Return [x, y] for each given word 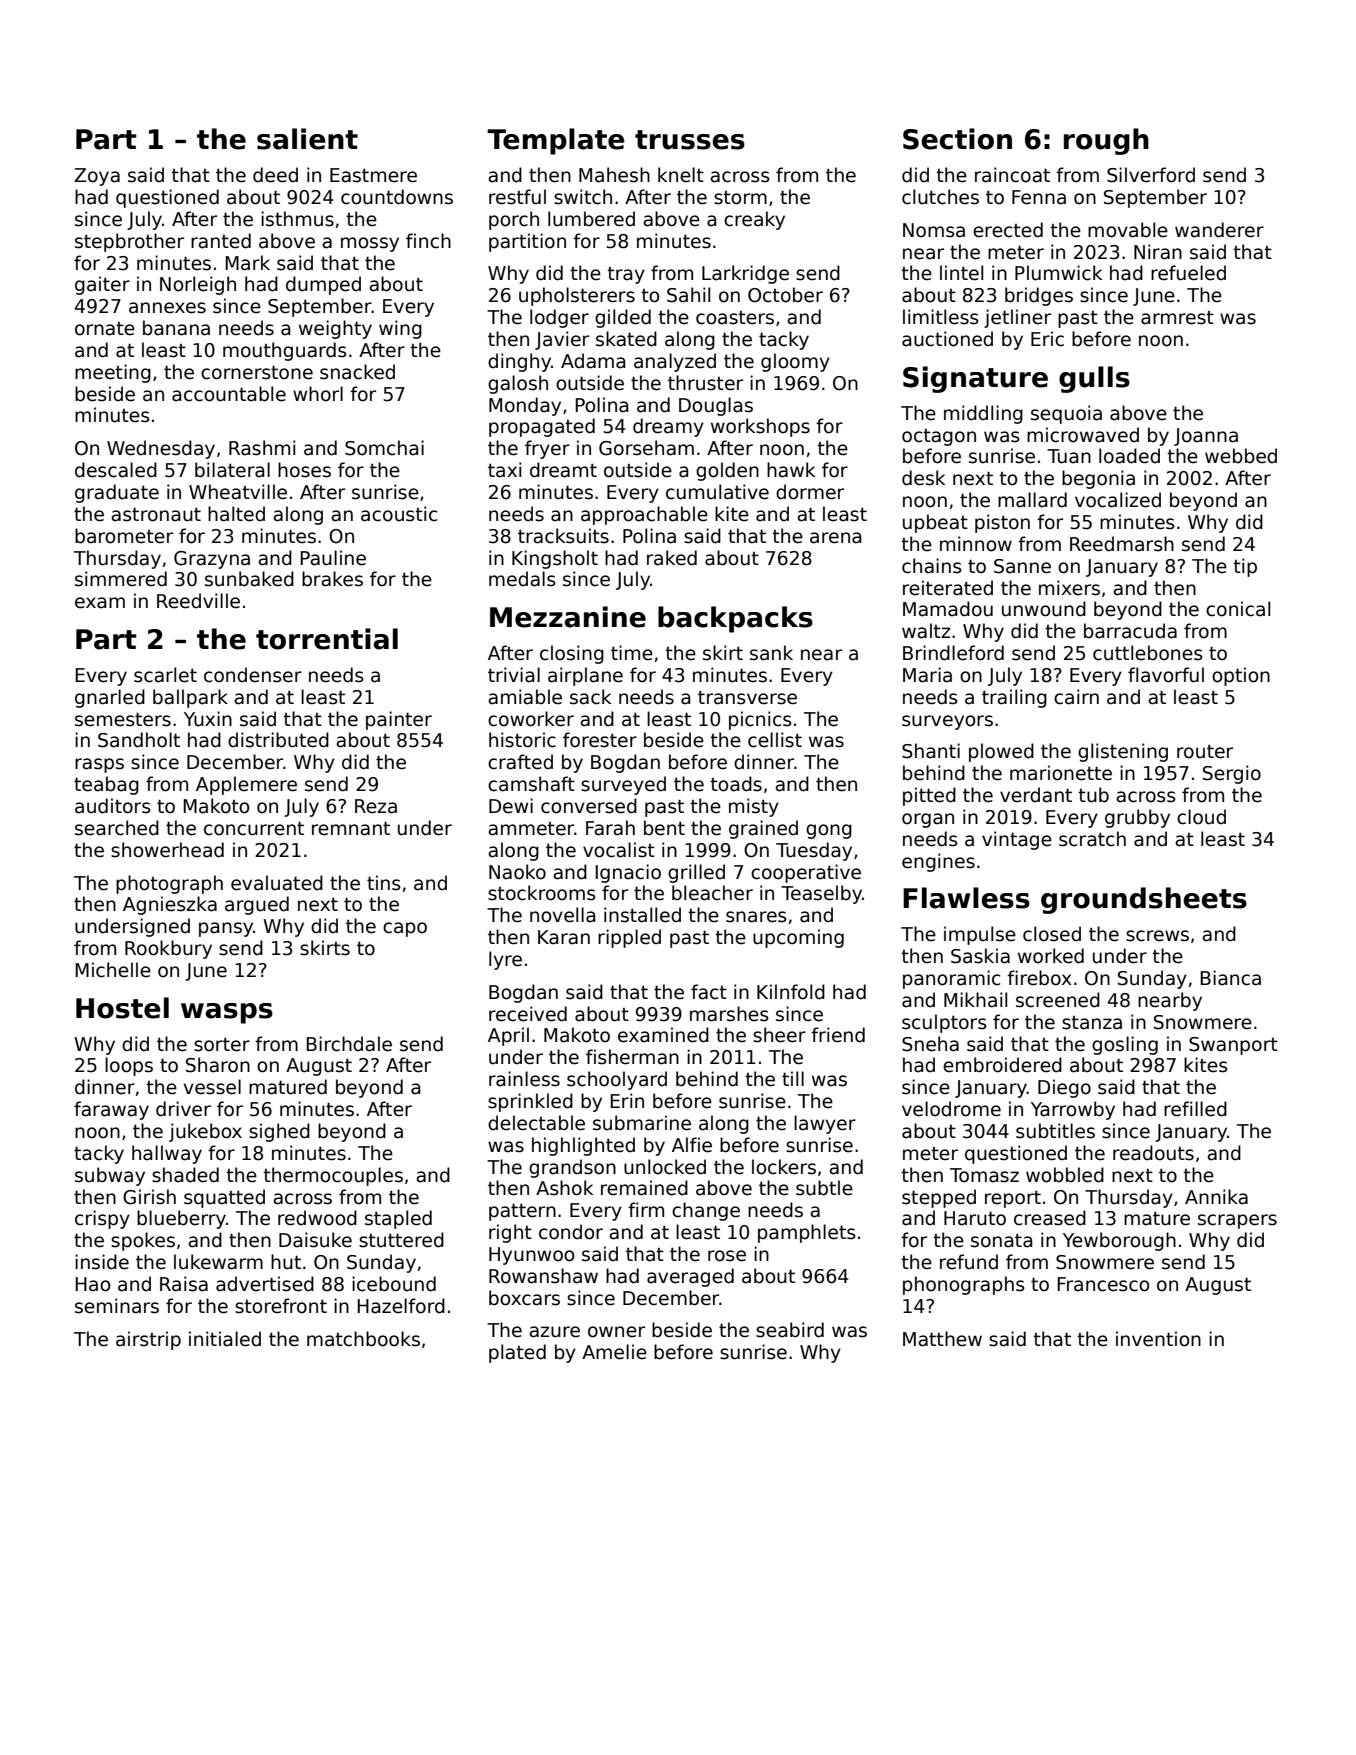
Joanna [1206, 437]
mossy [370, 244]
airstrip [148, 1340]
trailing [1014, 698]
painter [399, 720]
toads [736, 784]
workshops [760, 427]
